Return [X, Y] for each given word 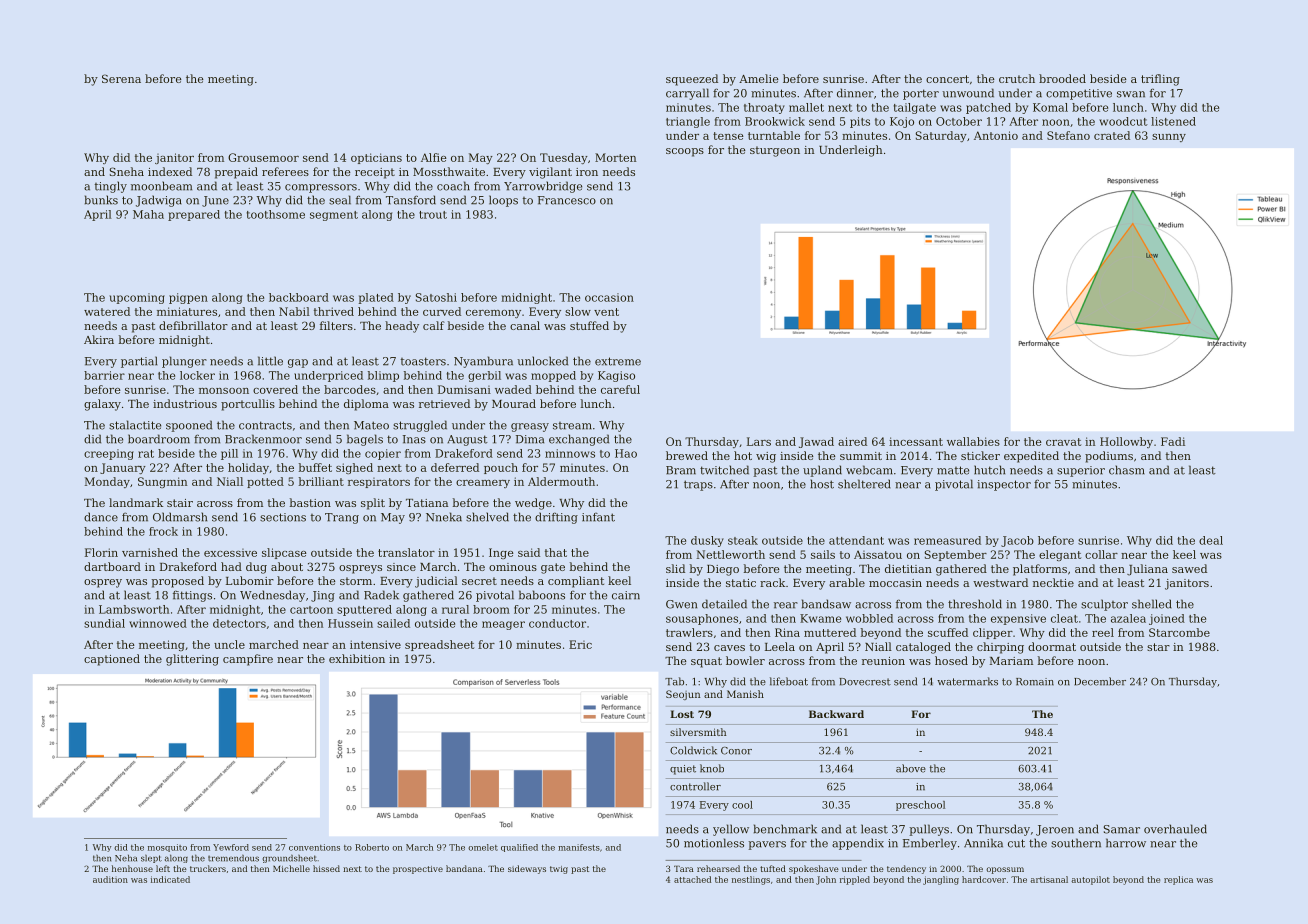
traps [698, 485]
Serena [121, 78]
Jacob [1017, 541]
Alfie [434, 157]
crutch [1017, 78]
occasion [609, 297]
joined [1167, 619]
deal [1211, 540]
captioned [112, 660]
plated [376, 298]
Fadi [1173, 441]
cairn [626, 595]
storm [356, 581]
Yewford [231, 847]
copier [383, 454]
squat [706, 662]
